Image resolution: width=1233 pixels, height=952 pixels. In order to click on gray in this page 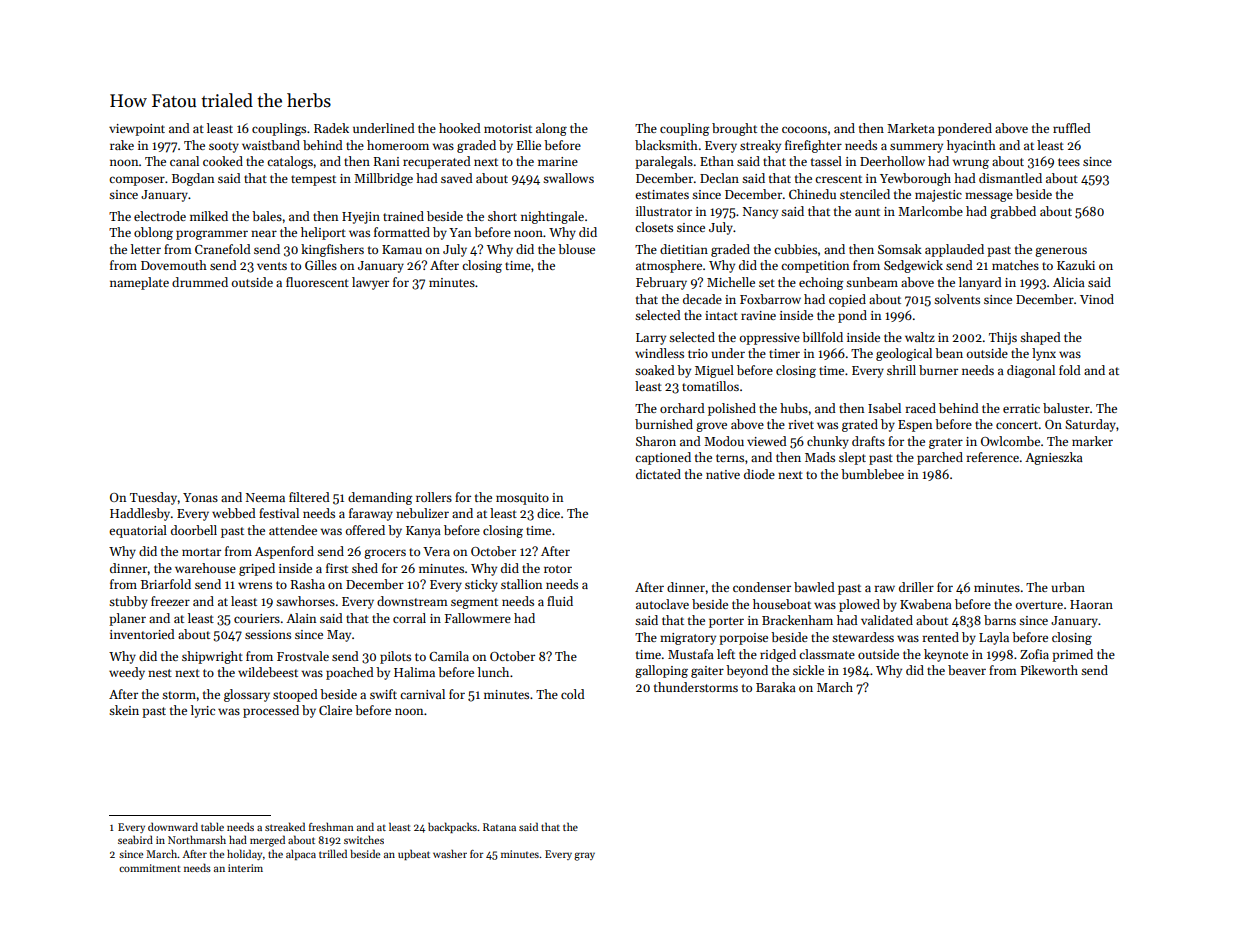, I will do `click(584, 856)`.
